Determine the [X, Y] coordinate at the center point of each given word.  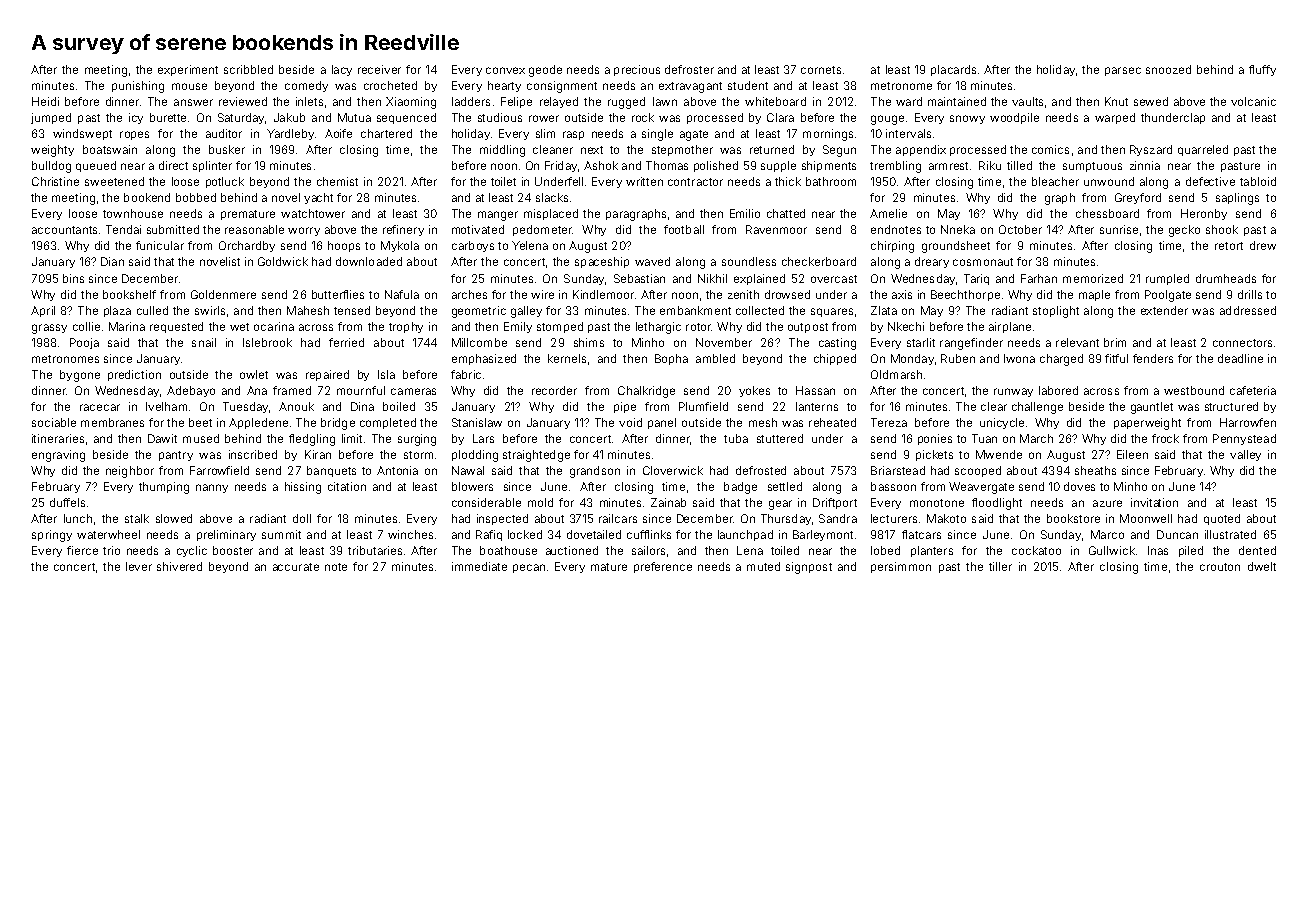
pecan [529, 568]
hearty [504, 86]
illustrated [1230, 534]
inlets [309, 101]
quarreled [1203, 150]
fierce [82, 550]
